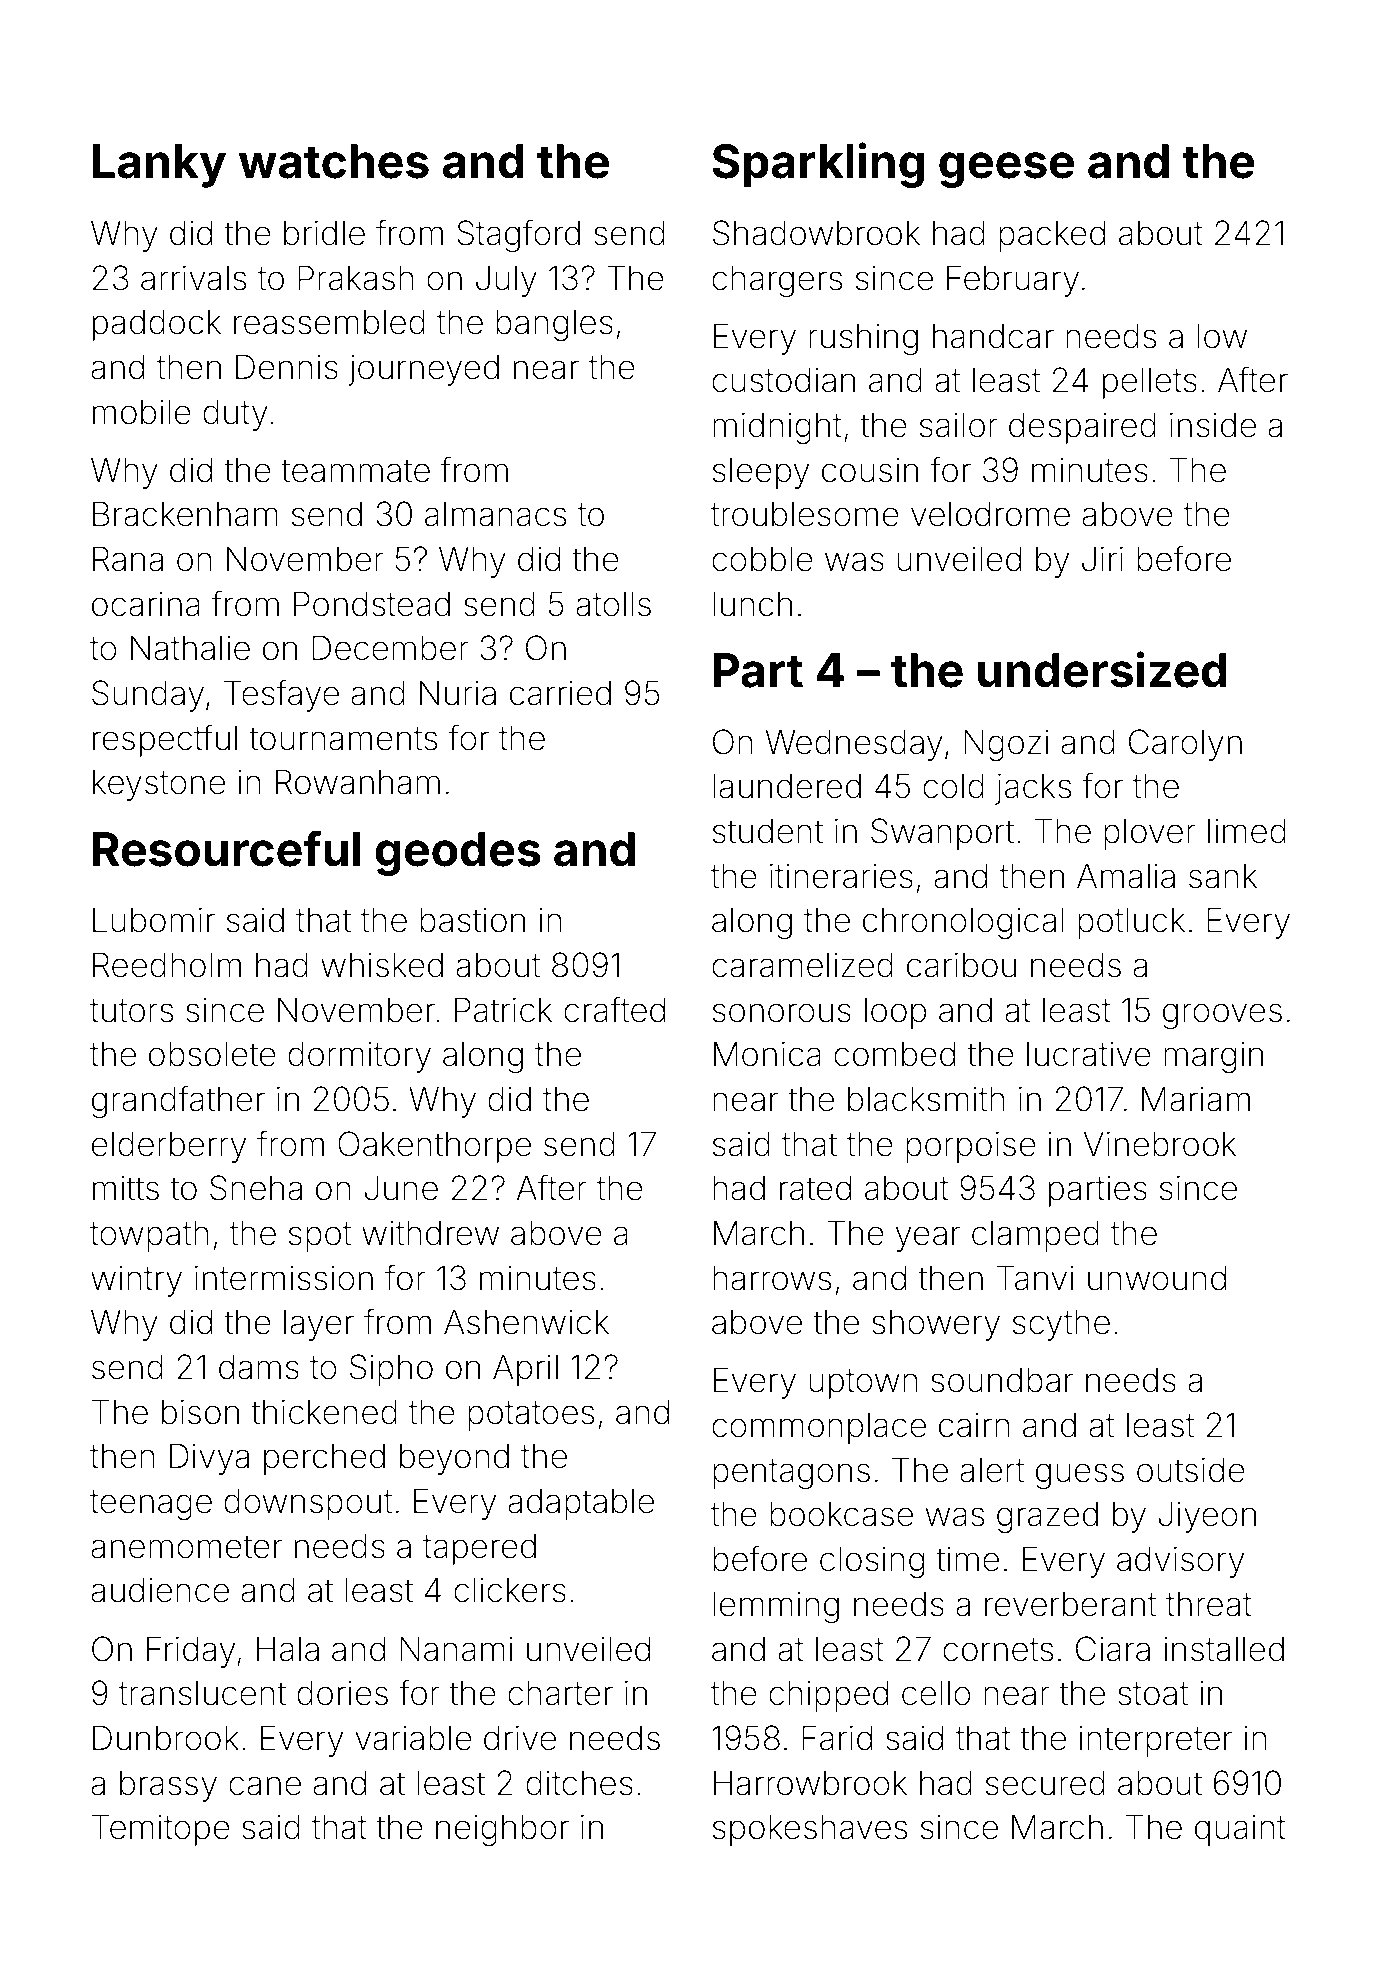  Describe the element at coordinates (787, 786) in the screenshot. I see `laundered` at that location.
